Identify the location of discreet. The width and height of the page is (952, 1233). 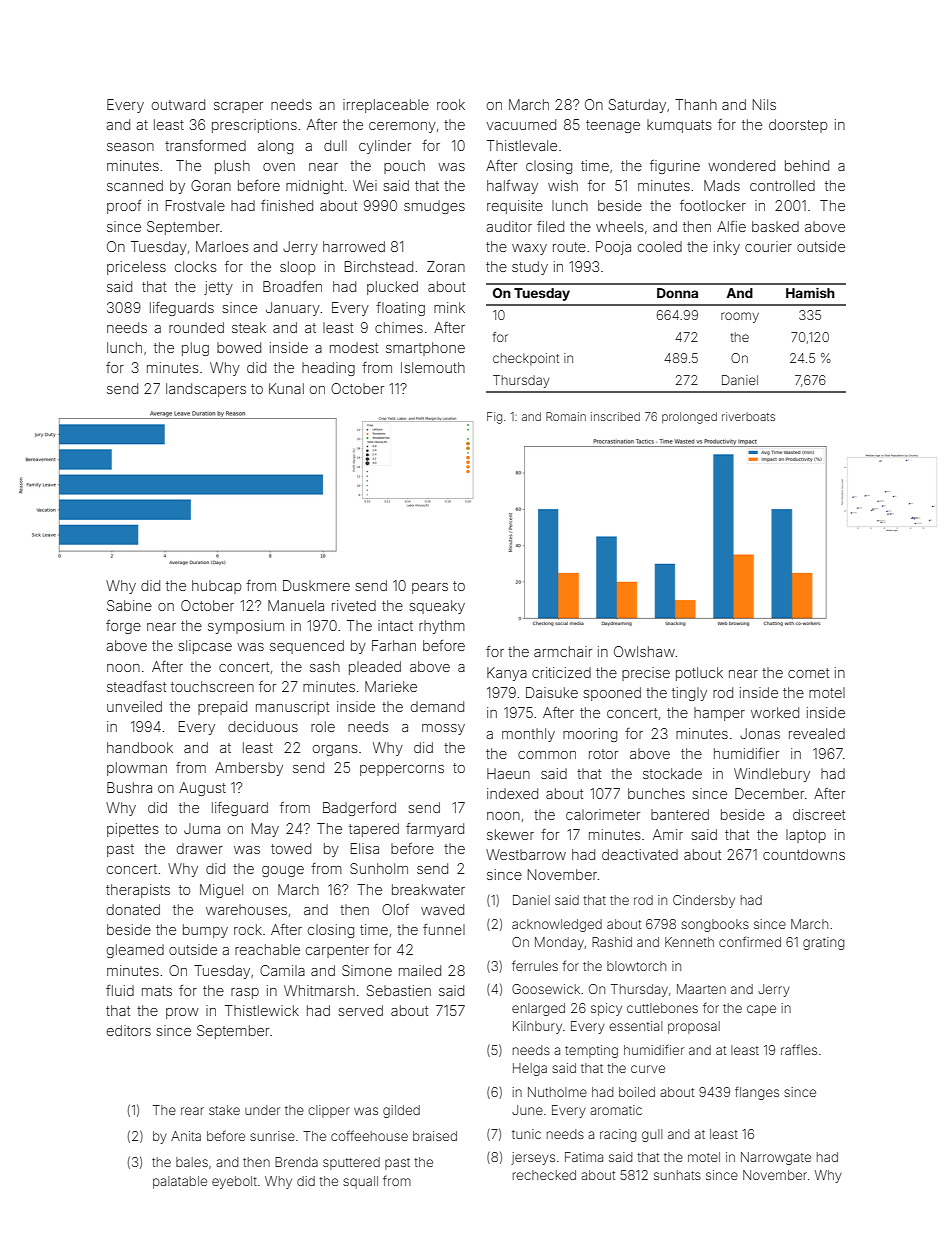
(819, 814).
